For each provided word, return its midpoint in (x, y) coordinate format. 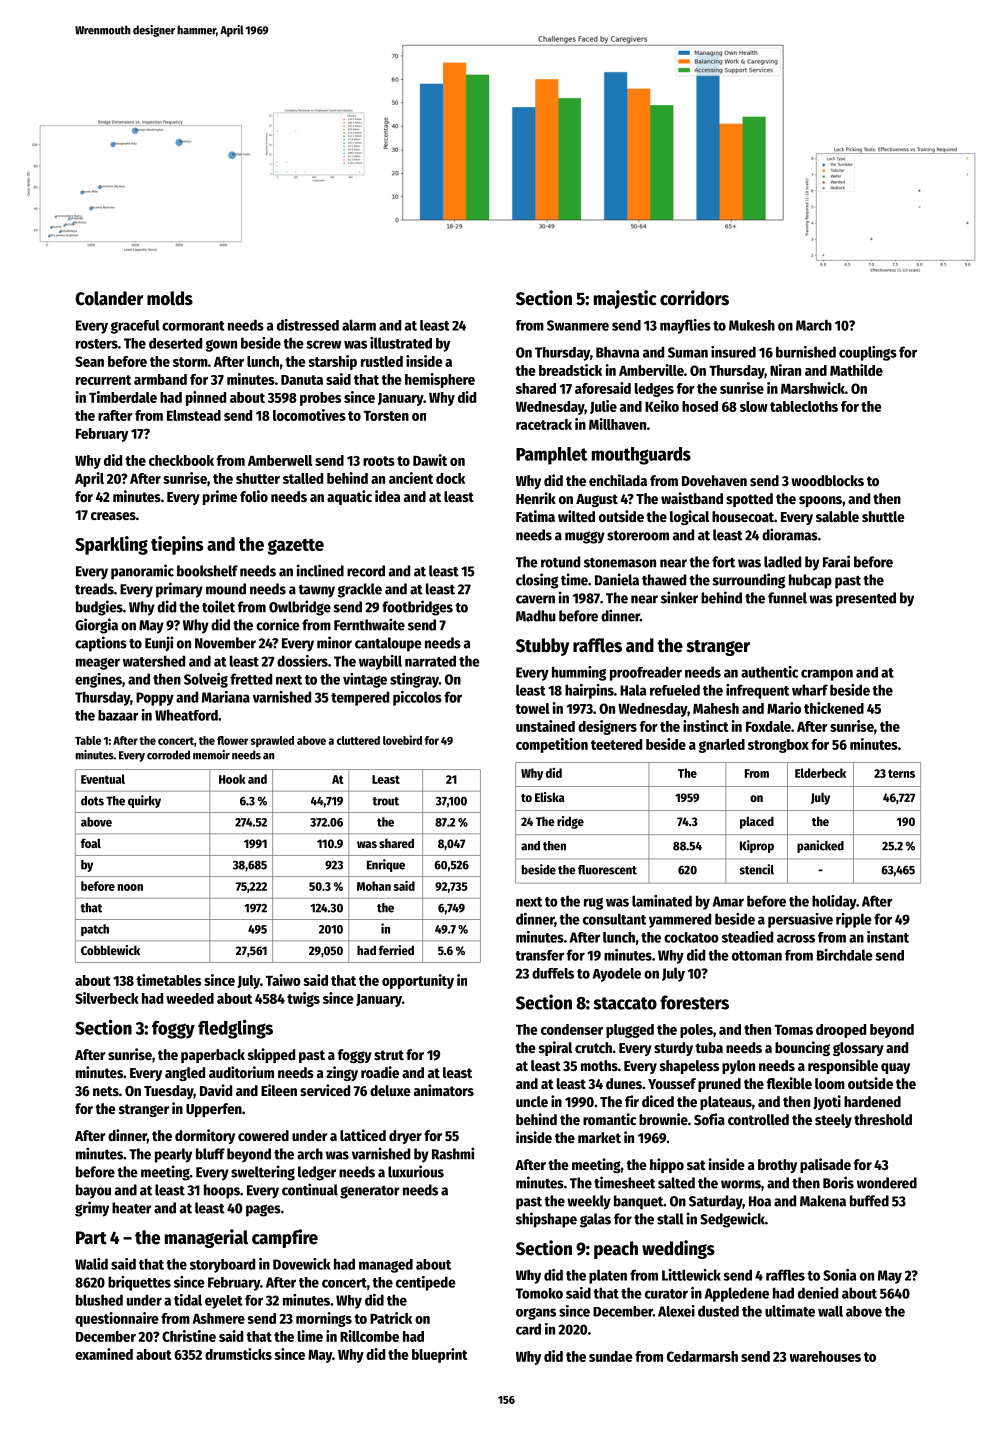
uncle (532, 1101)
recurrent (103, 380)
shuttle (883, 516)
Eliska (549, 797)
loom (830, 1083)
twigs (303, 999)
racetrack (544, 424)
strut (389, 1055)
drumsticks (238, 1354)
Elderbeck (820, 773)
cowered (263, 1135)
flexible (789, 1083)
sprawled (272, 741)
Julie (603, 407)
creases (113, 516)
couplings (868, 353)
